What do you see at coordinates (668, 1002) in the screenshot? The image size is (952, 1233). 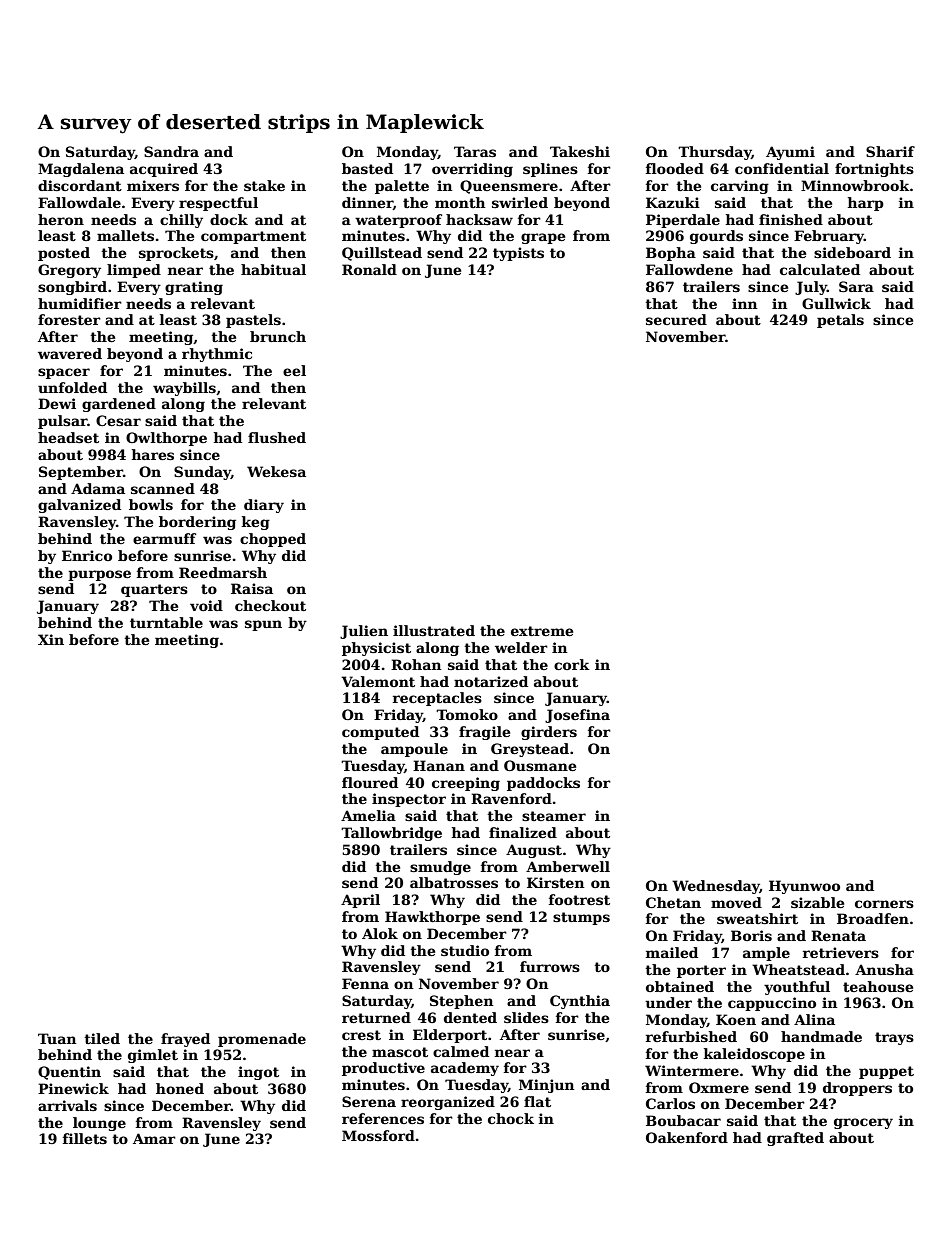 I see `under` at bounding box center [668, 1002].
